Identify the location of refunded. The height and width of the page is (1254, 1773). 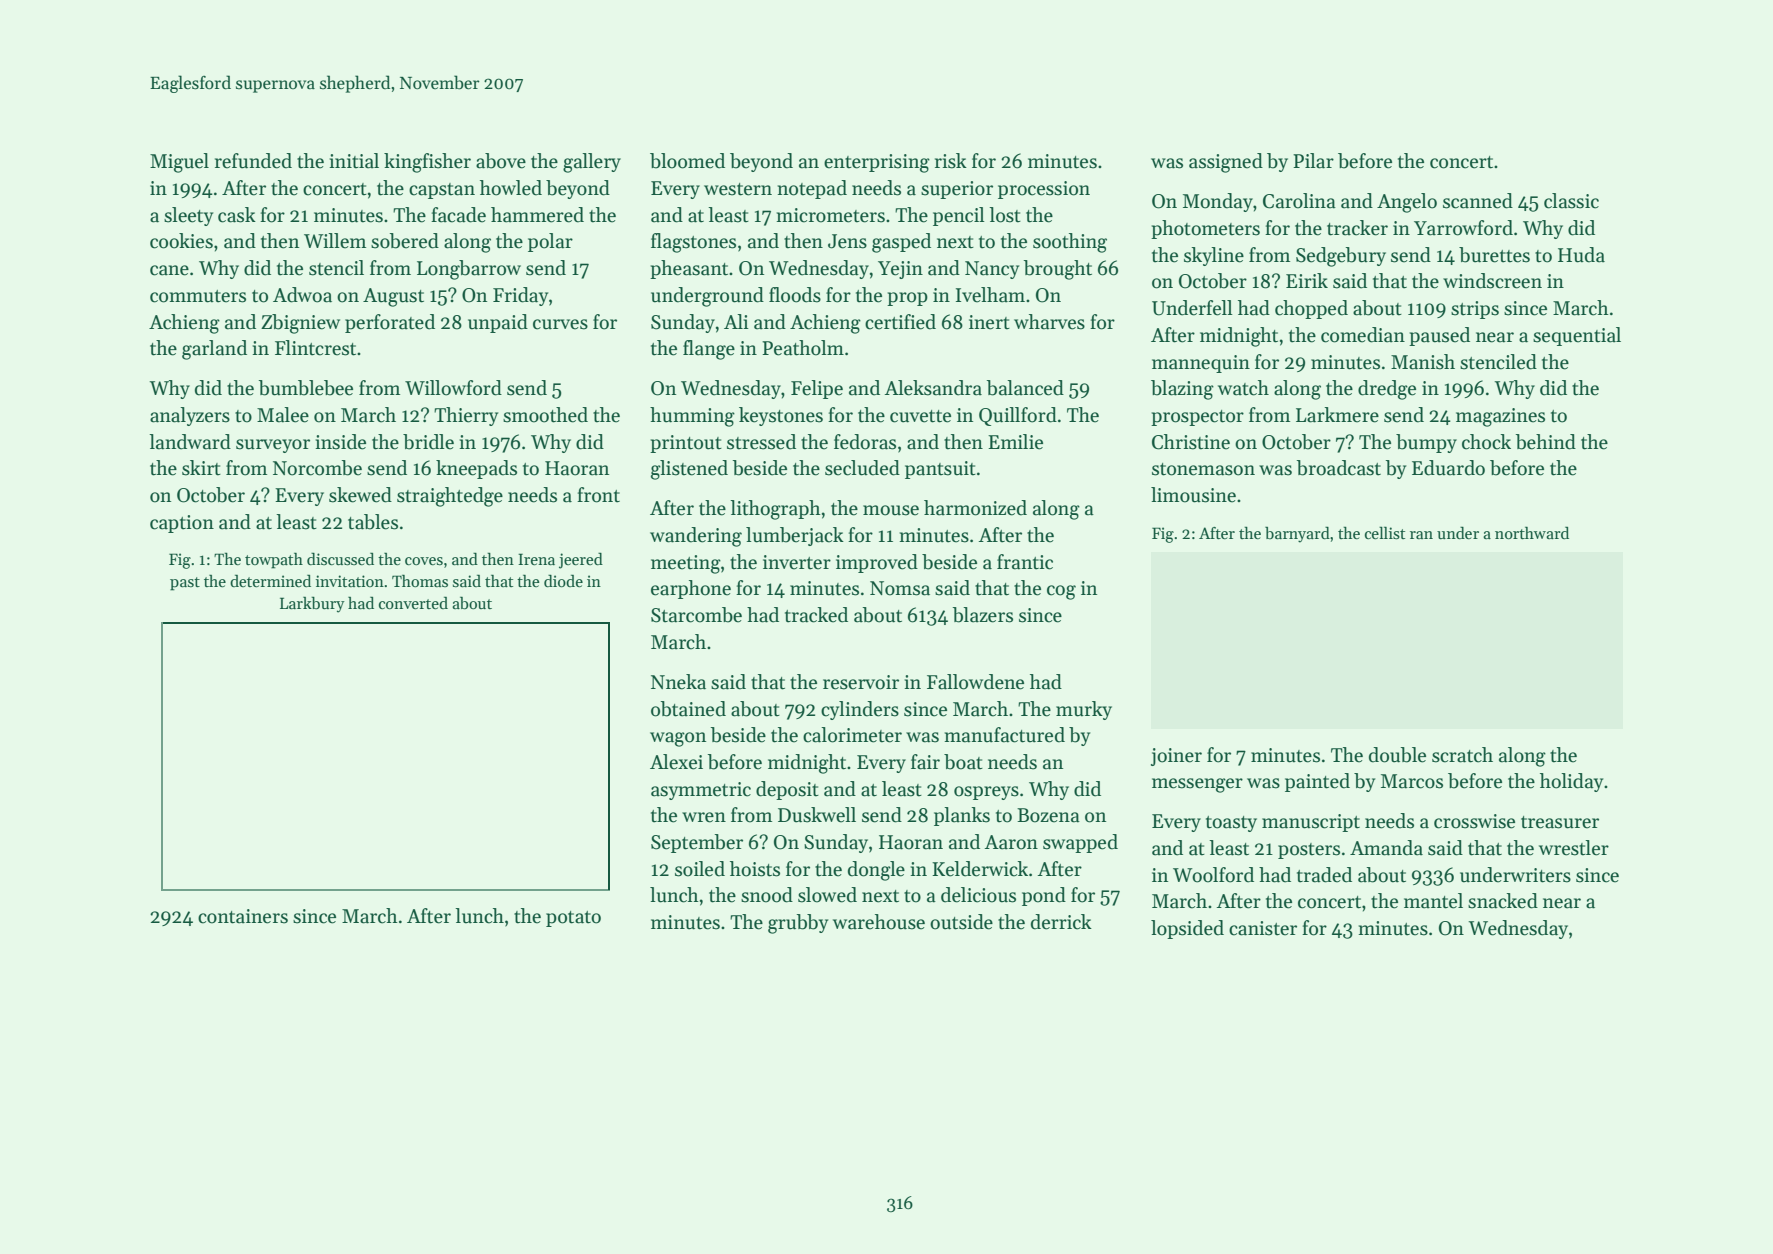
(253, 161).
